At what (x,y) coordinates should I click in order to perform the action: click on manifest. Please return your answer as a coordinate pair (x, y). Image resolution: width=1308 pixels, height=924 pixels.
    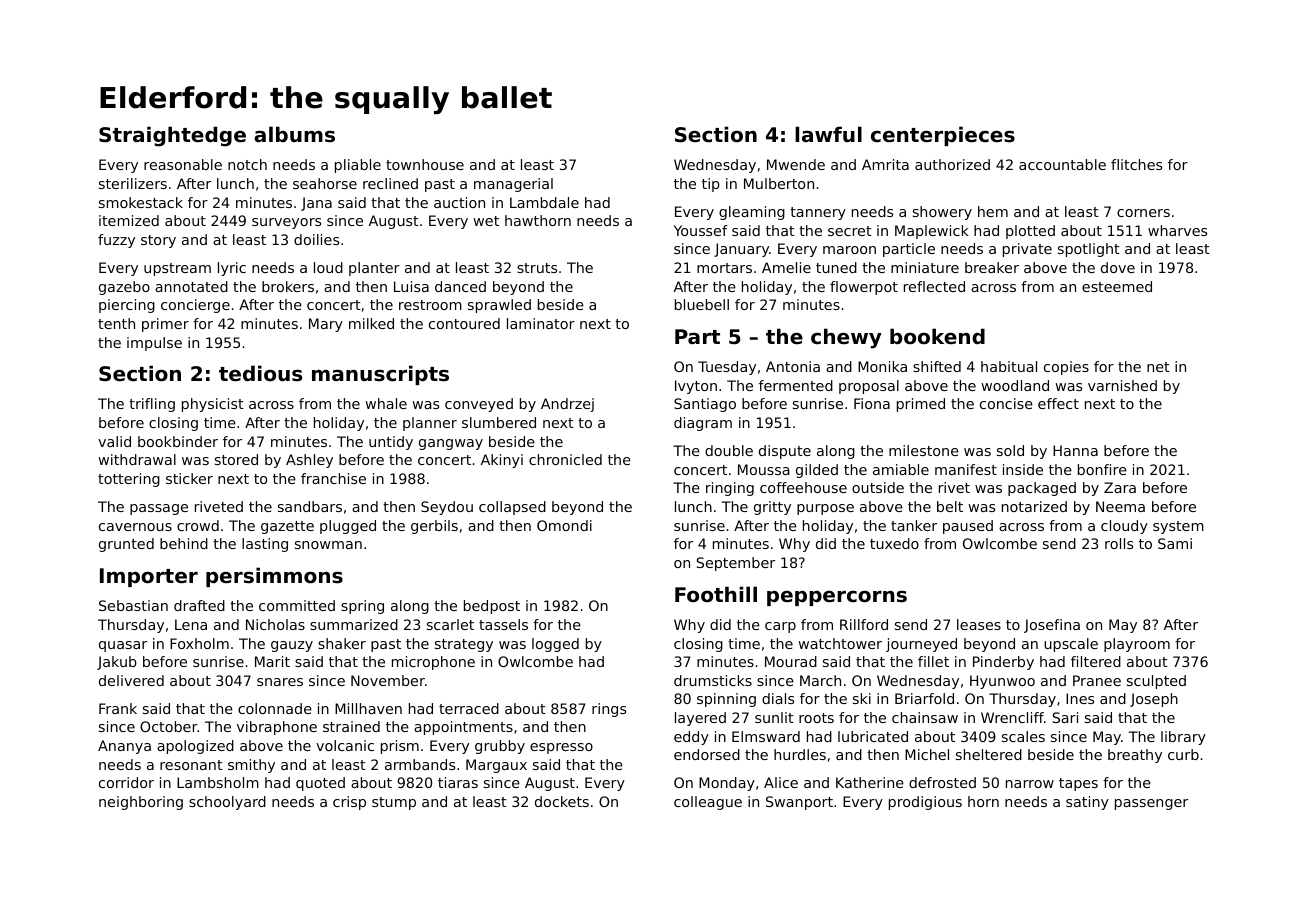
    Looking at the image, I should click on (966, 469).
